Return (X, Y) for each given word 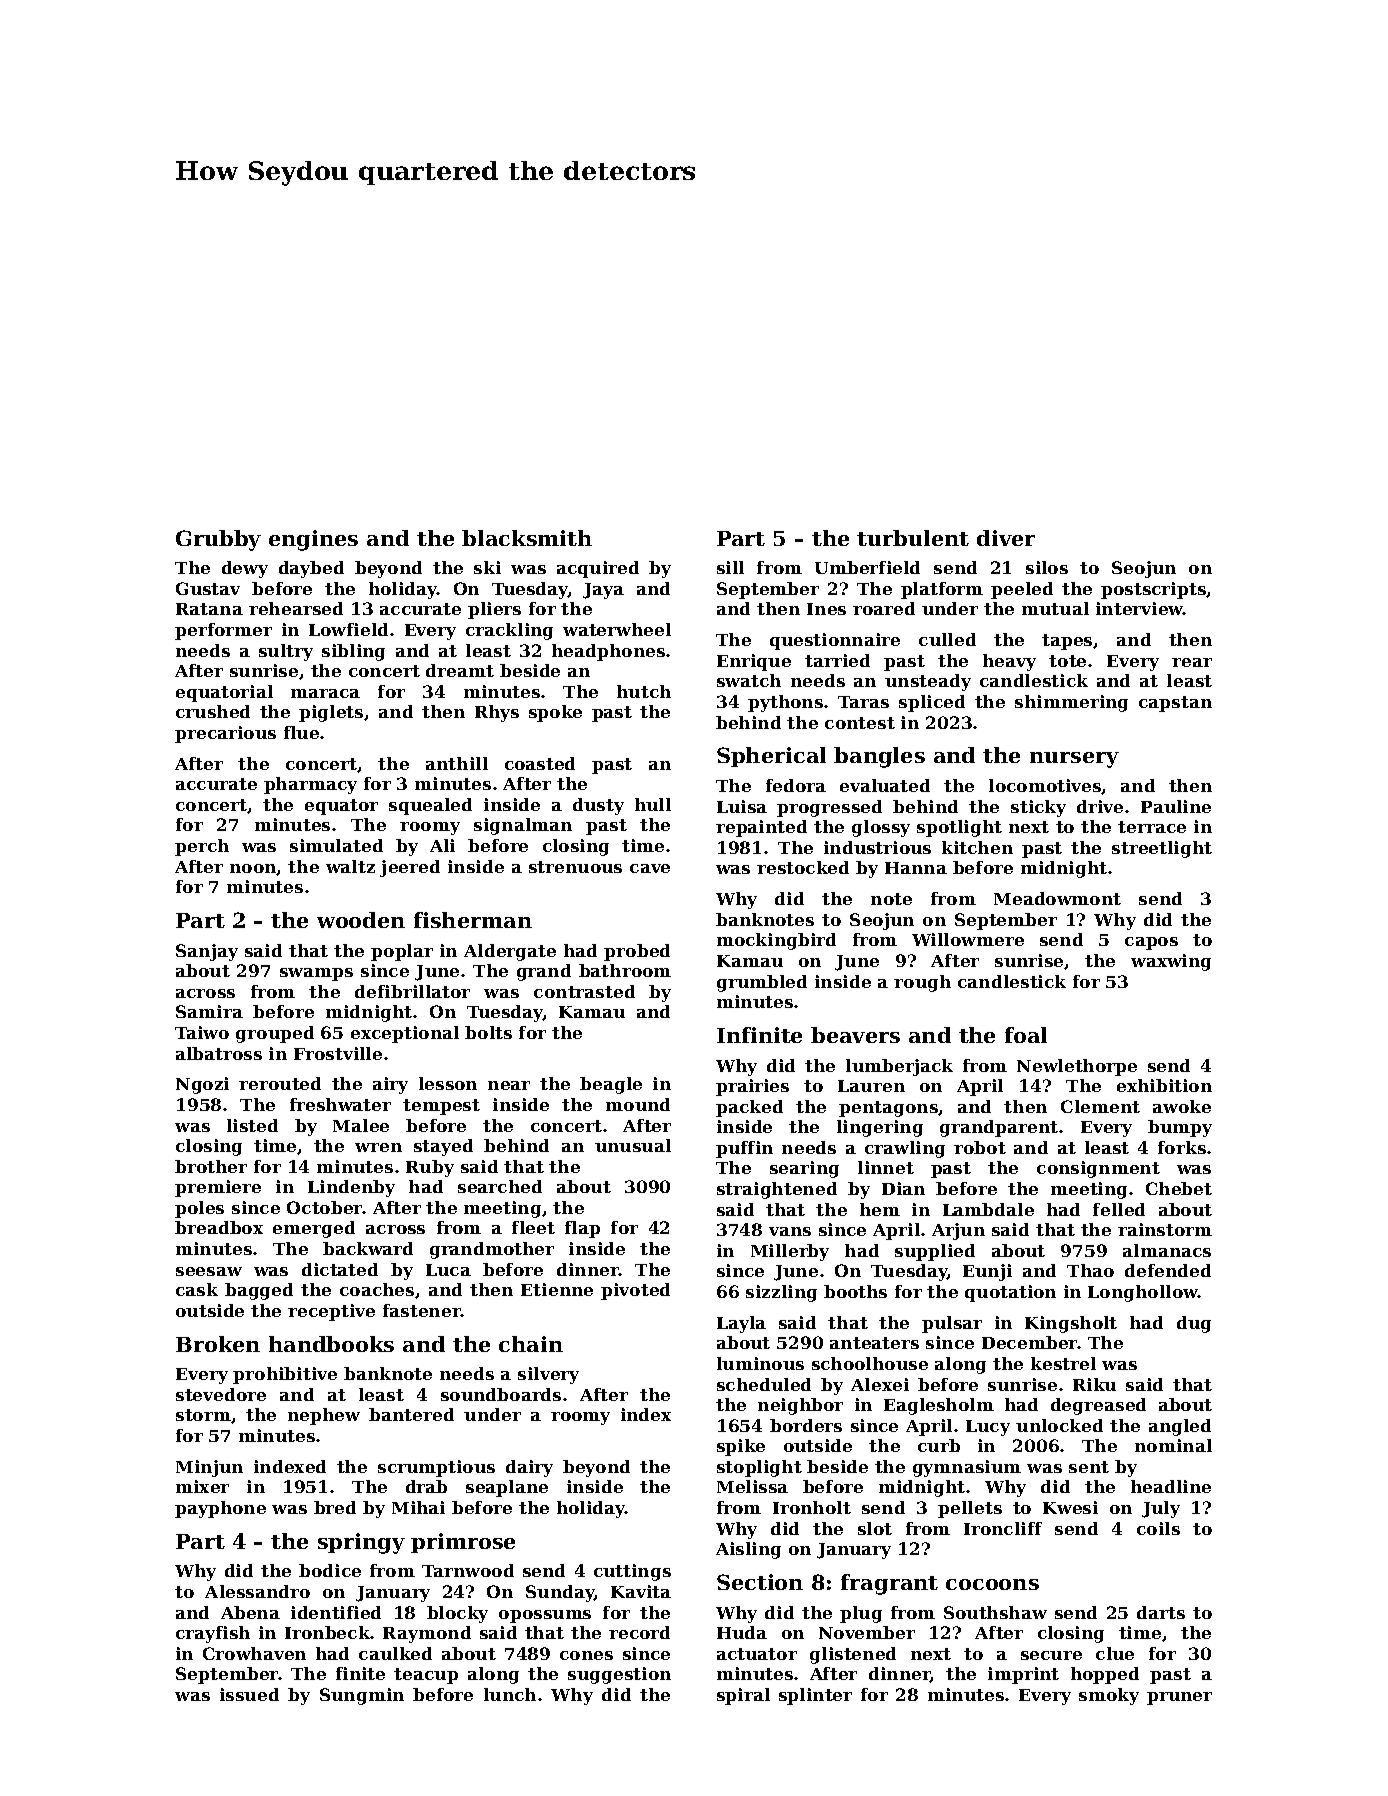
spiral (743, 1696)
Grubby (218, 540)
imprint (1023, 1675)
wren (378, 1147)
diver (1006, 538)
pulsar (952, 1324)
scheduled (764, 1384)
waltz (350, 866)
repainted (761, 828)
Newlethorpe (1077, 1067)
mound (638, 1104)
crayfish (213, 1634)
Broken (218, 1344)
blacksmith (527, 538)
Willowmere (968, 939)
